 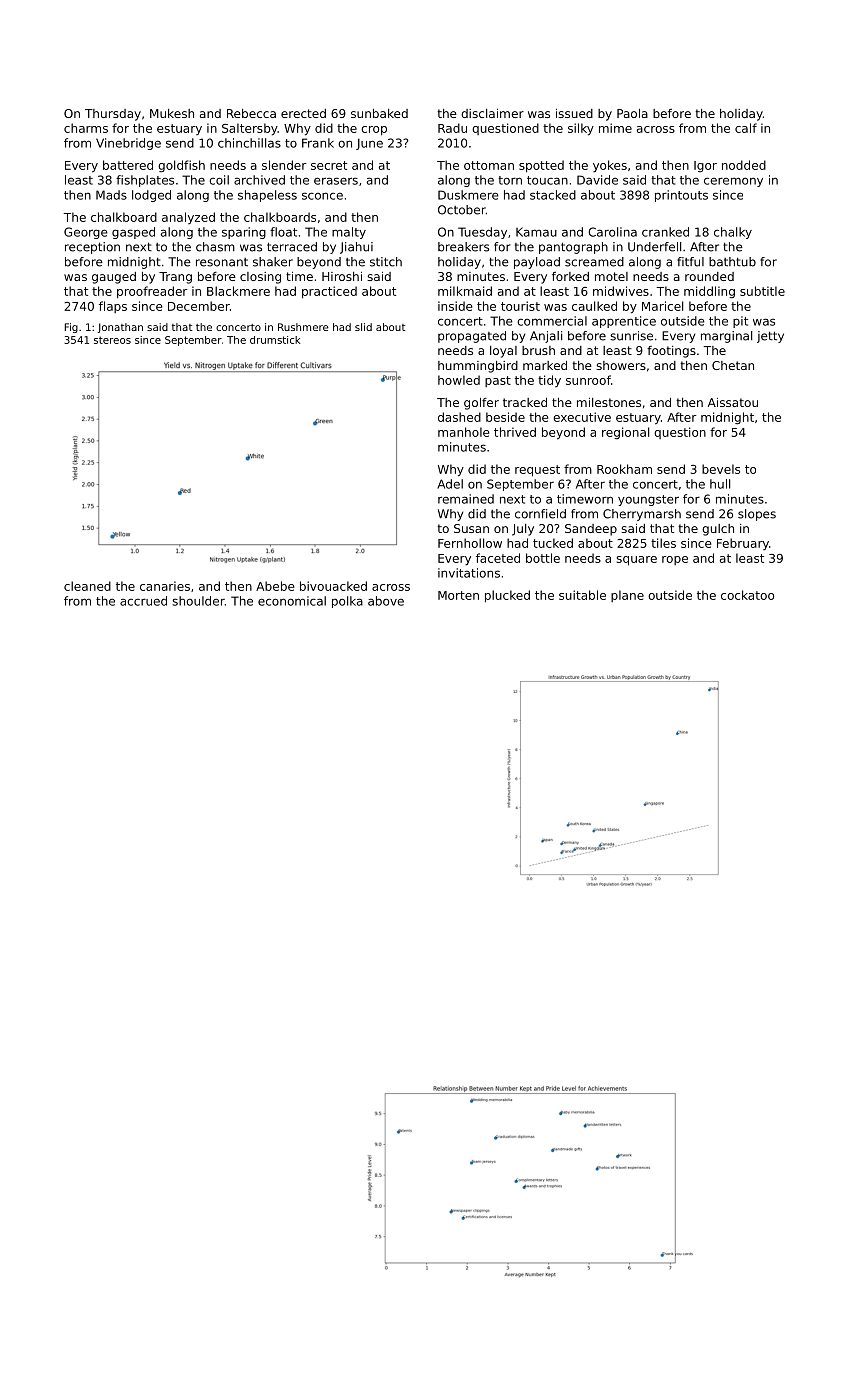 What do you see at coordinates (349, 233) in the screenshot?
I see `malty` at bounding box center [349, 233].
